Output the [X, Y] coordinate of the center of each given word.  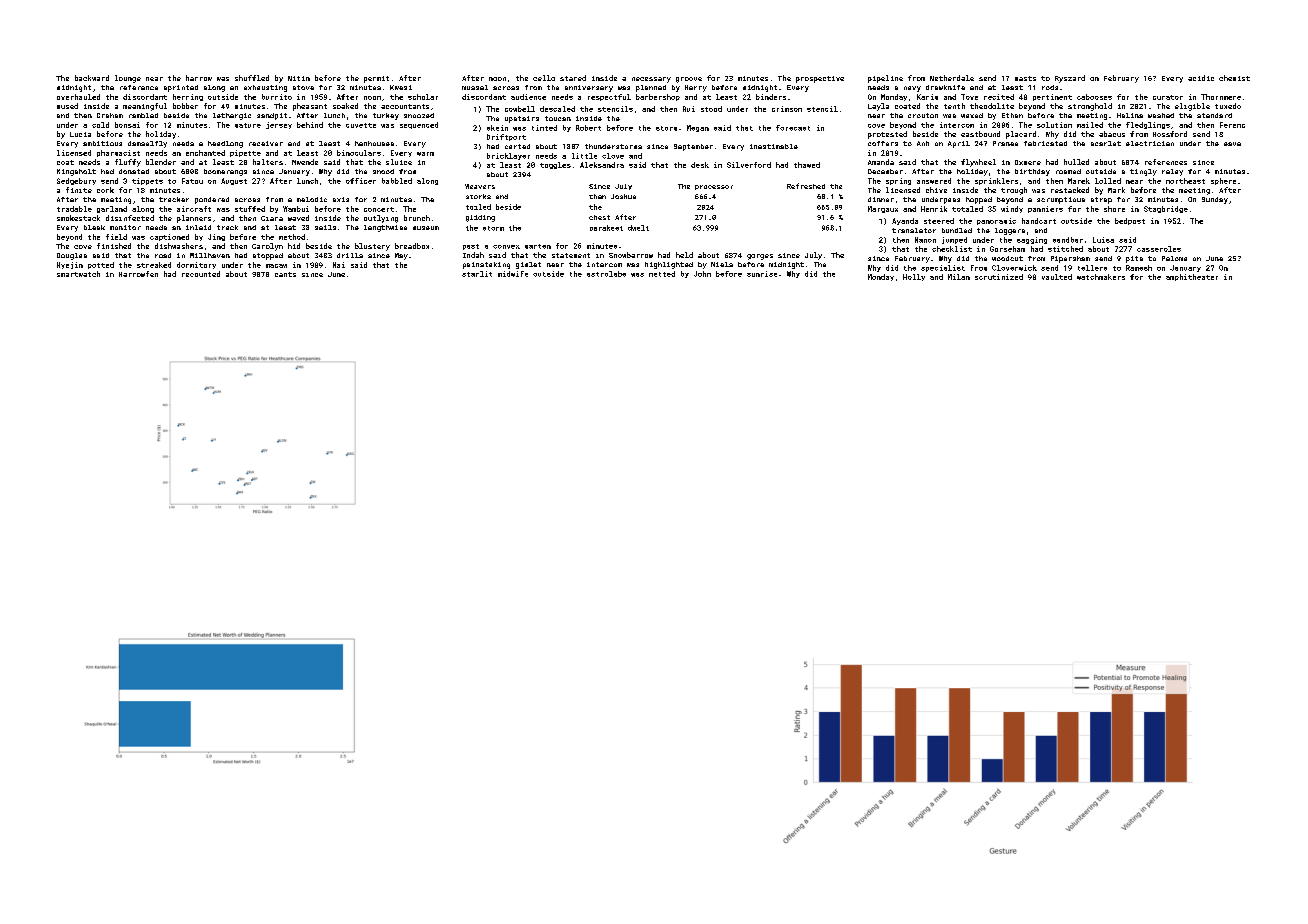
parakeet [606, 228]
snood [383, 171]
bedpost [1130, 221]
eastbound [980, 134]
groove [689, 80]
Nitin [299, 78]
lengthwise [385, 228]
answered [934, 181]
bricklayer [508, 156]
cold [100, 125]
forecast [793, 128]
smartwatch [78, 274]
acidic [1201, 78]
